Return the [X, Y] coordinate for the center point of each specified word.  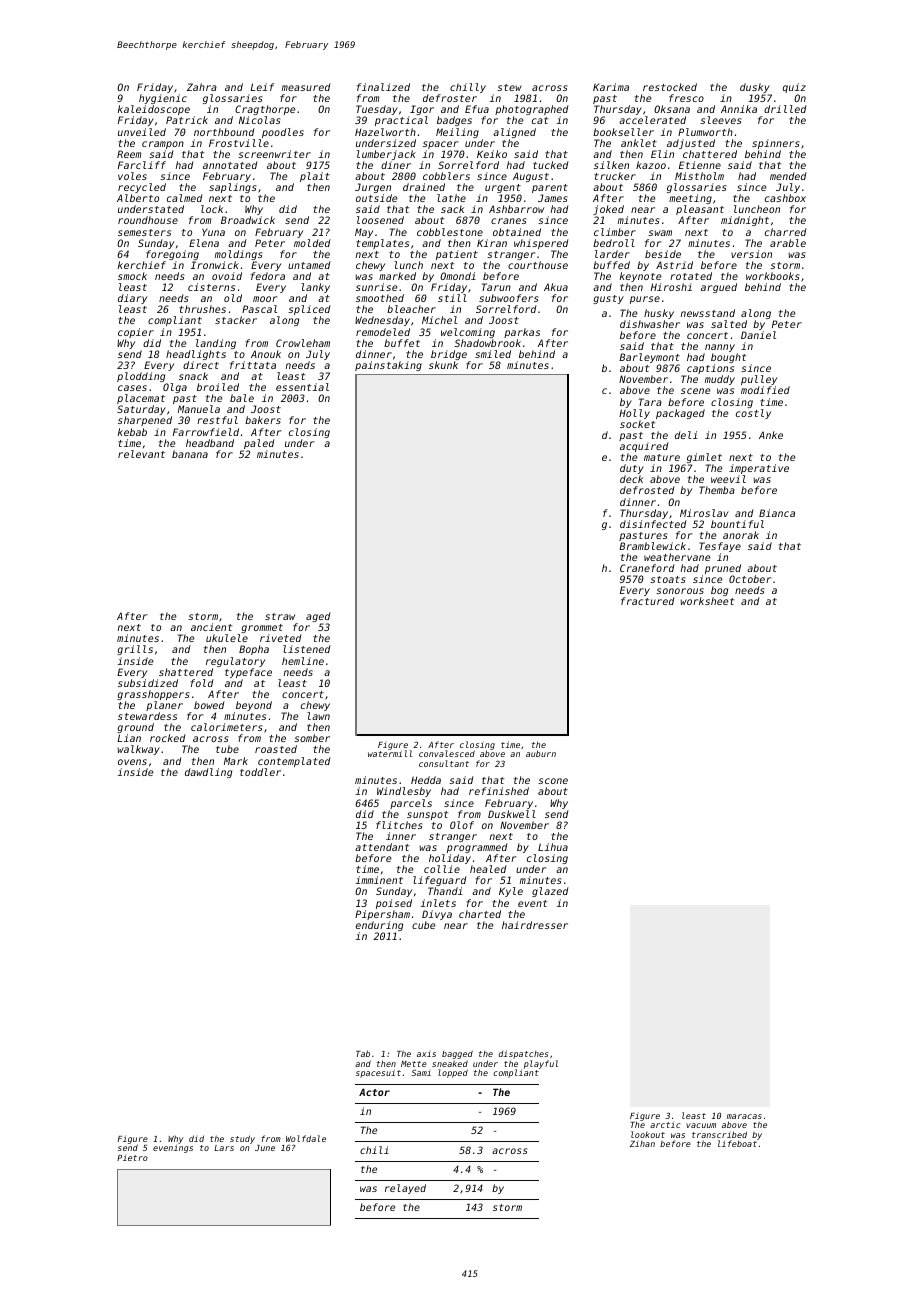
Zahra [202, 87]
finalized [383, 87]
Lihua [553, 847]
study [242, 1139]
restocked [670, 87]
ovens [132, 762]
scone [553, 781]
